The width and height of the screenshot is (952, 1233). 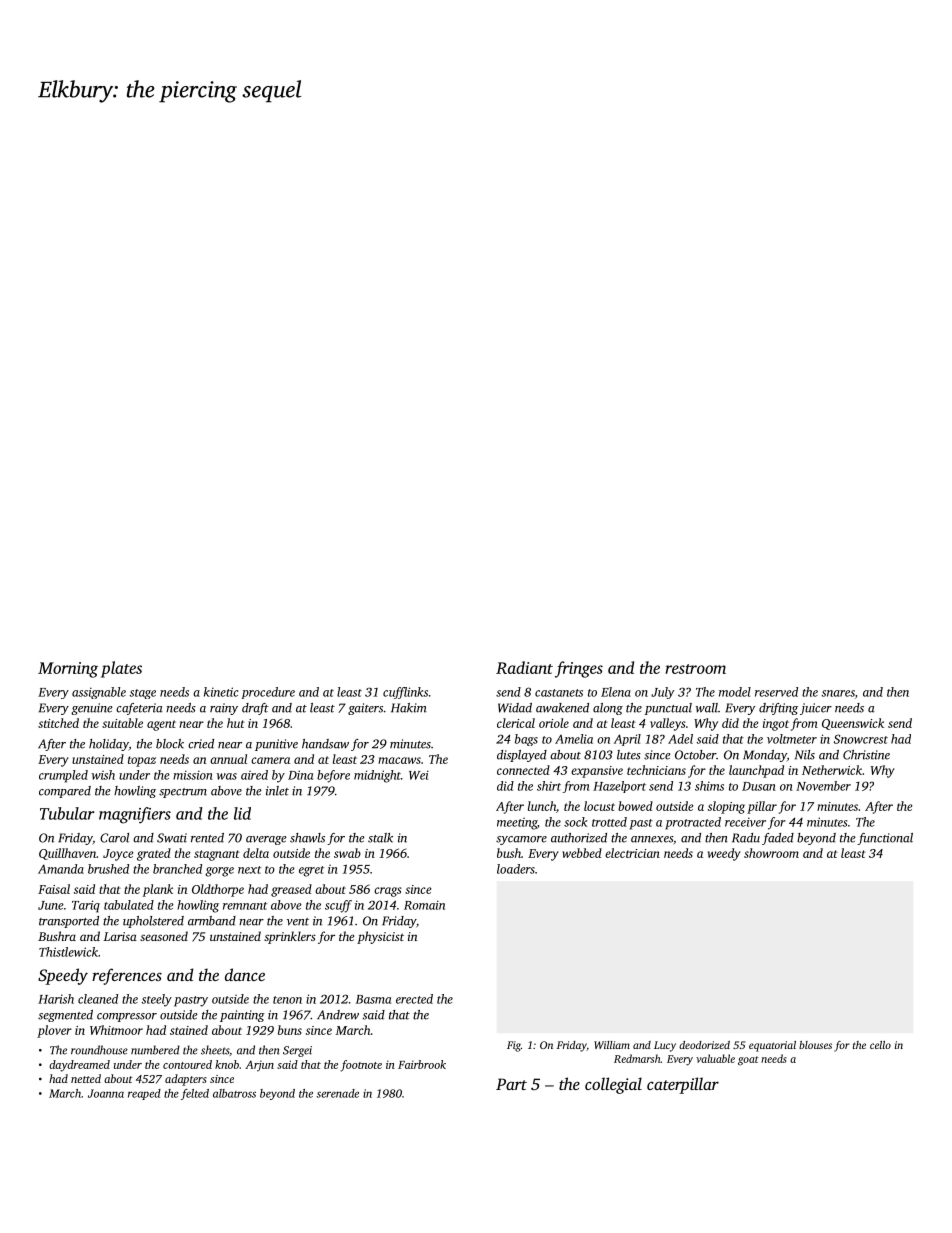 What do you see at coordinates (129, 905) in the screenshot?
I see `tabulated` at bounding box center [129, 905].
